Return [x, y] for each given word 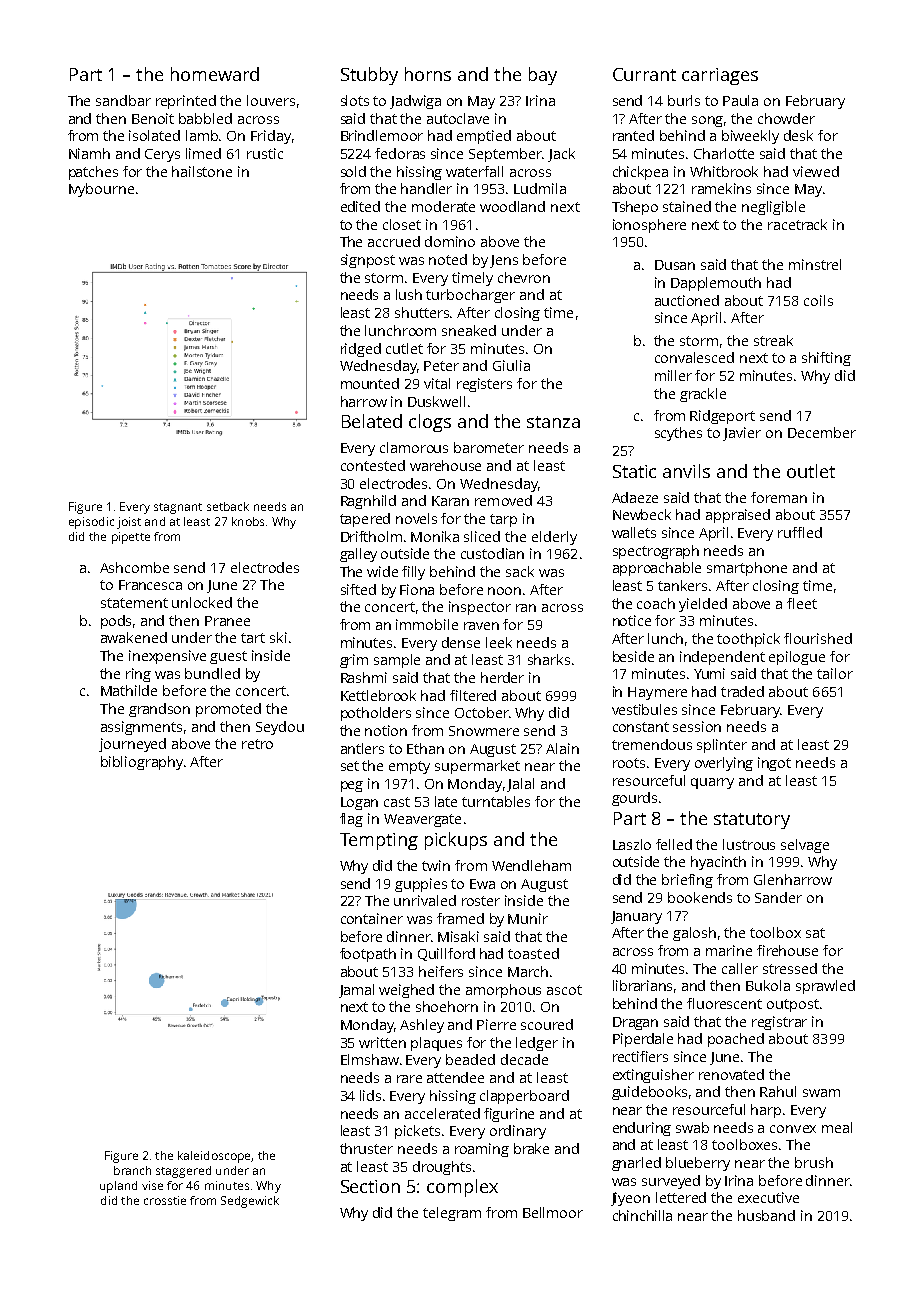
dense [461, 642]
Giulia [511, 365]
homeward [215, 74]
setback [228, 506]
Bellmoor [553, 1212]
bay [543, 76]
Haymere [657, 693]
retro [257, 744]
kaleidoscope [214, 1157]
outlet [811, 471]
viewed [816, 171]
